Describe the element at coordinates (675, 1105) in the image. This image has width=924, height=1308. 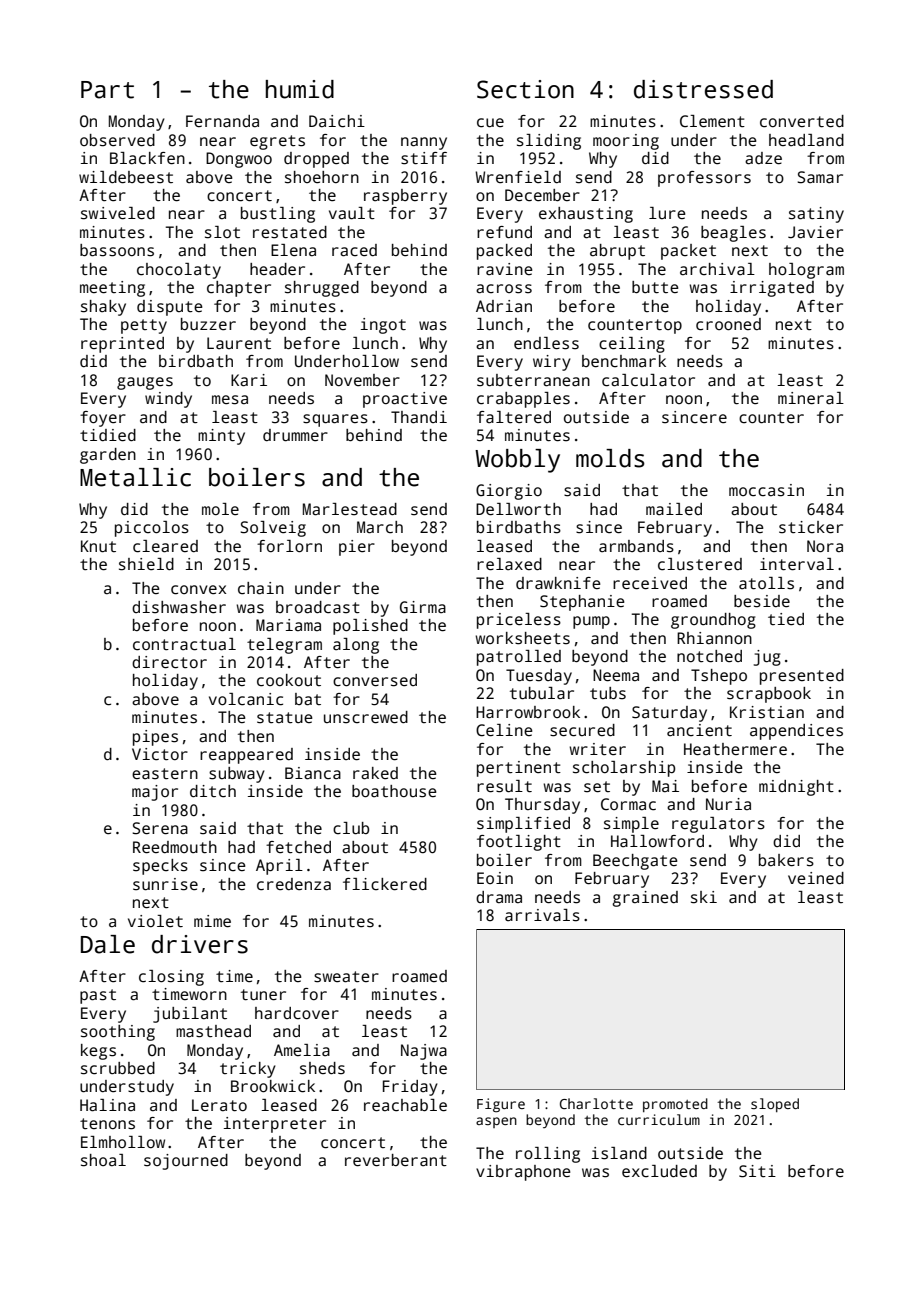
I see `promoted` at that location.
